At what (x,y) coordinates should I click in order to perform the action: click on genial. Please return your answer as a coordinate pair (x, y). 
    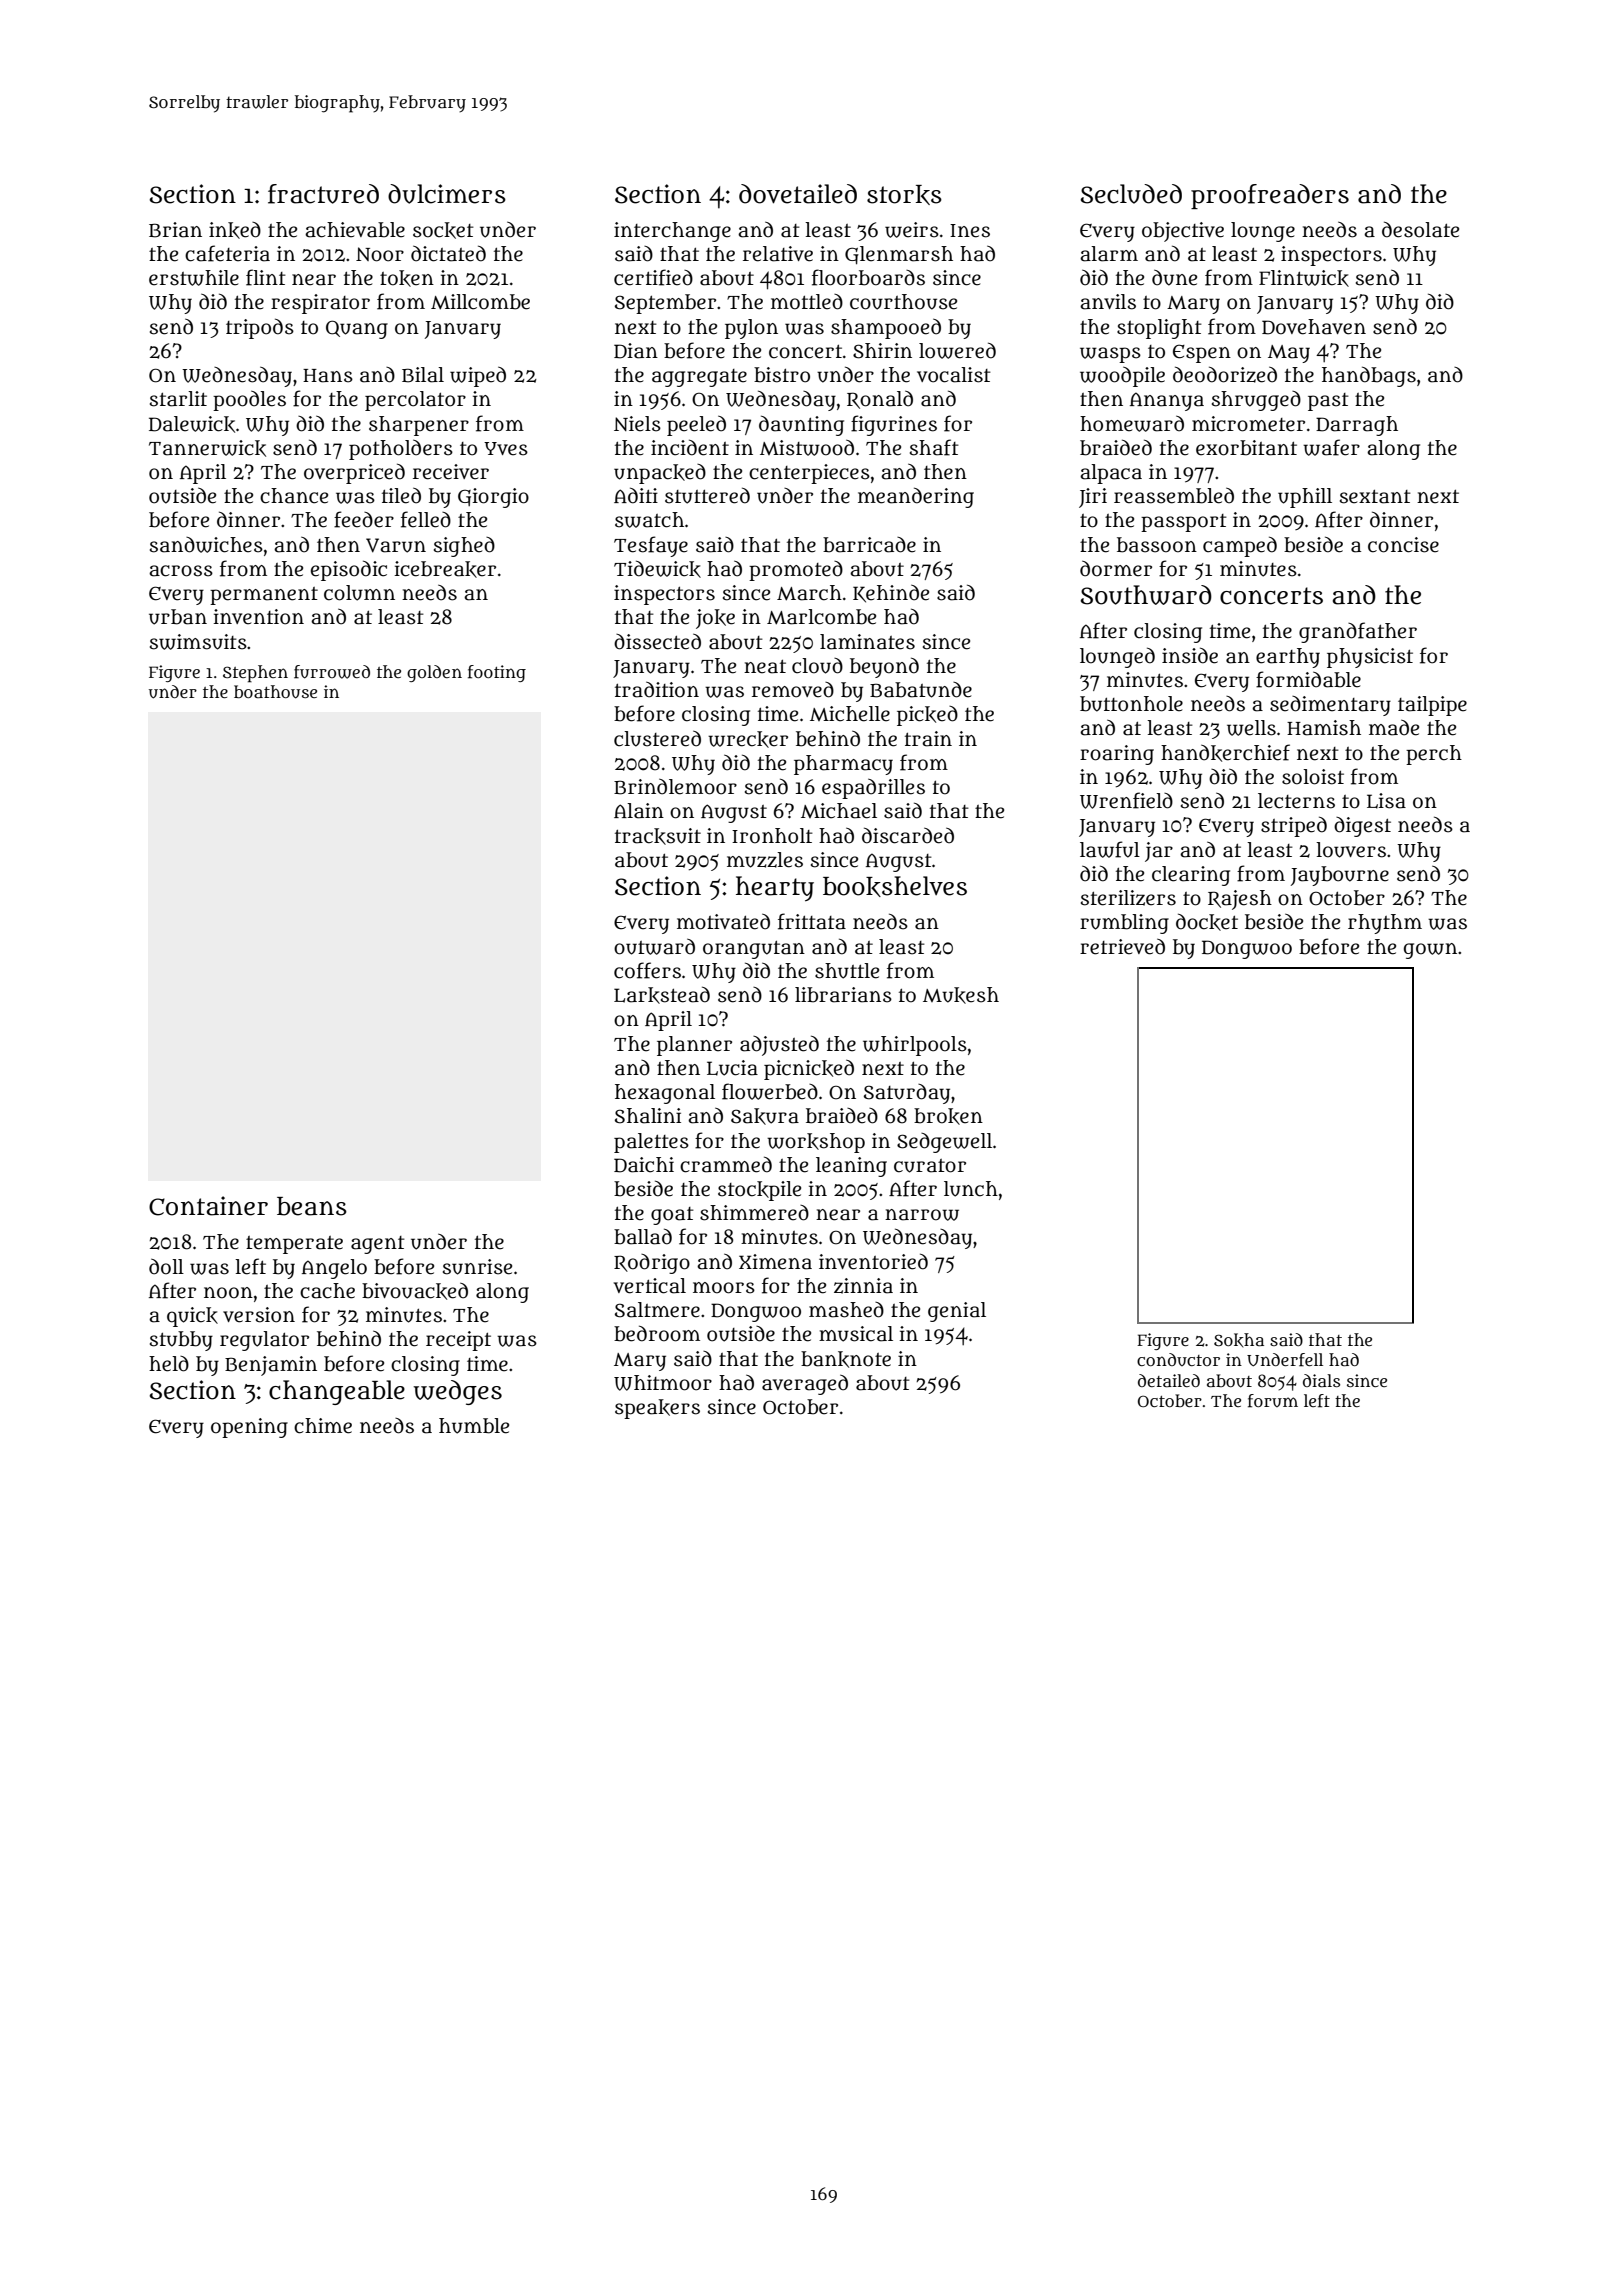
    Looking at the image, I should click on (957, 1312).
